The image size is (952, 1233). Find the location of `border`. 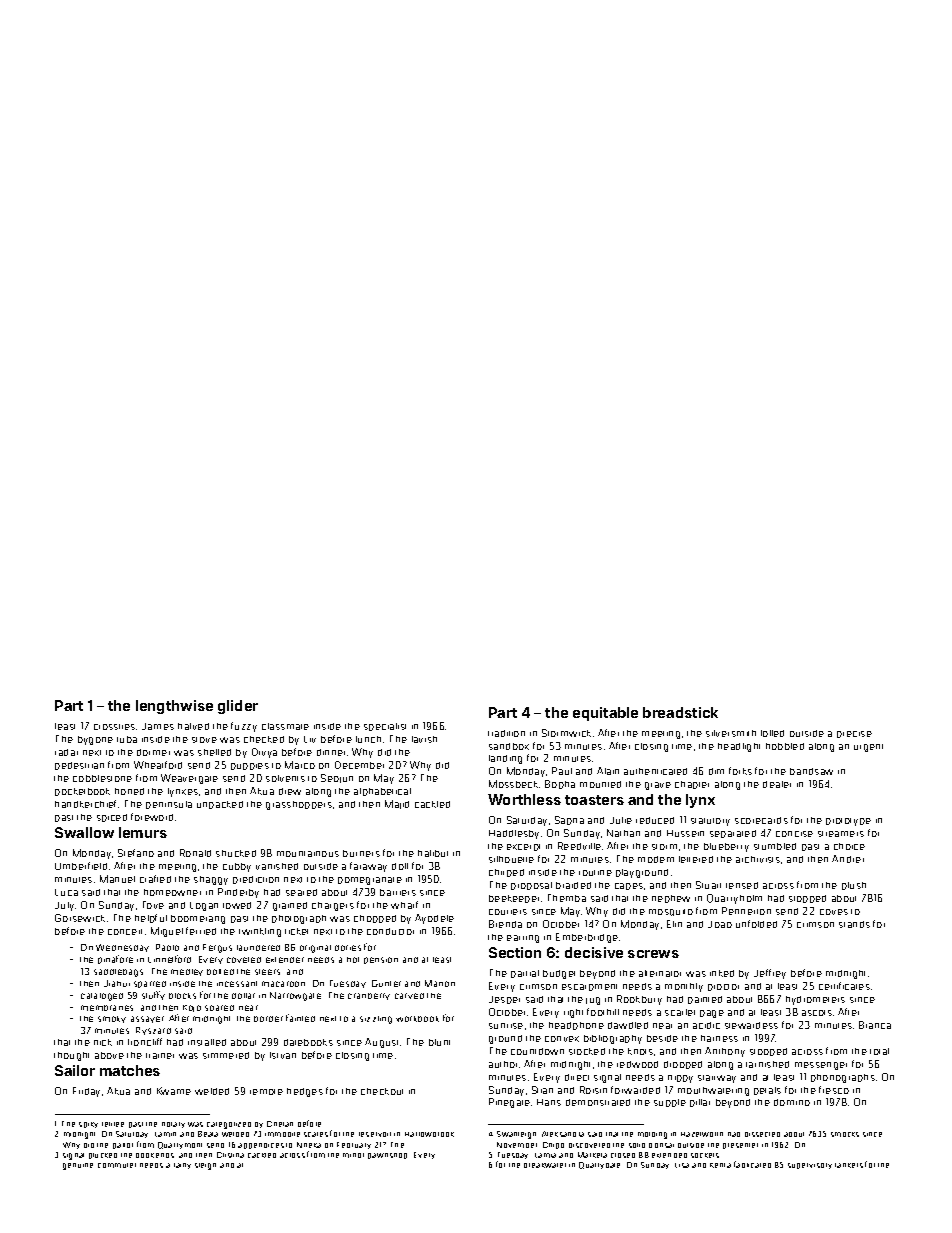

border is located at coordinates (268, 1019).
